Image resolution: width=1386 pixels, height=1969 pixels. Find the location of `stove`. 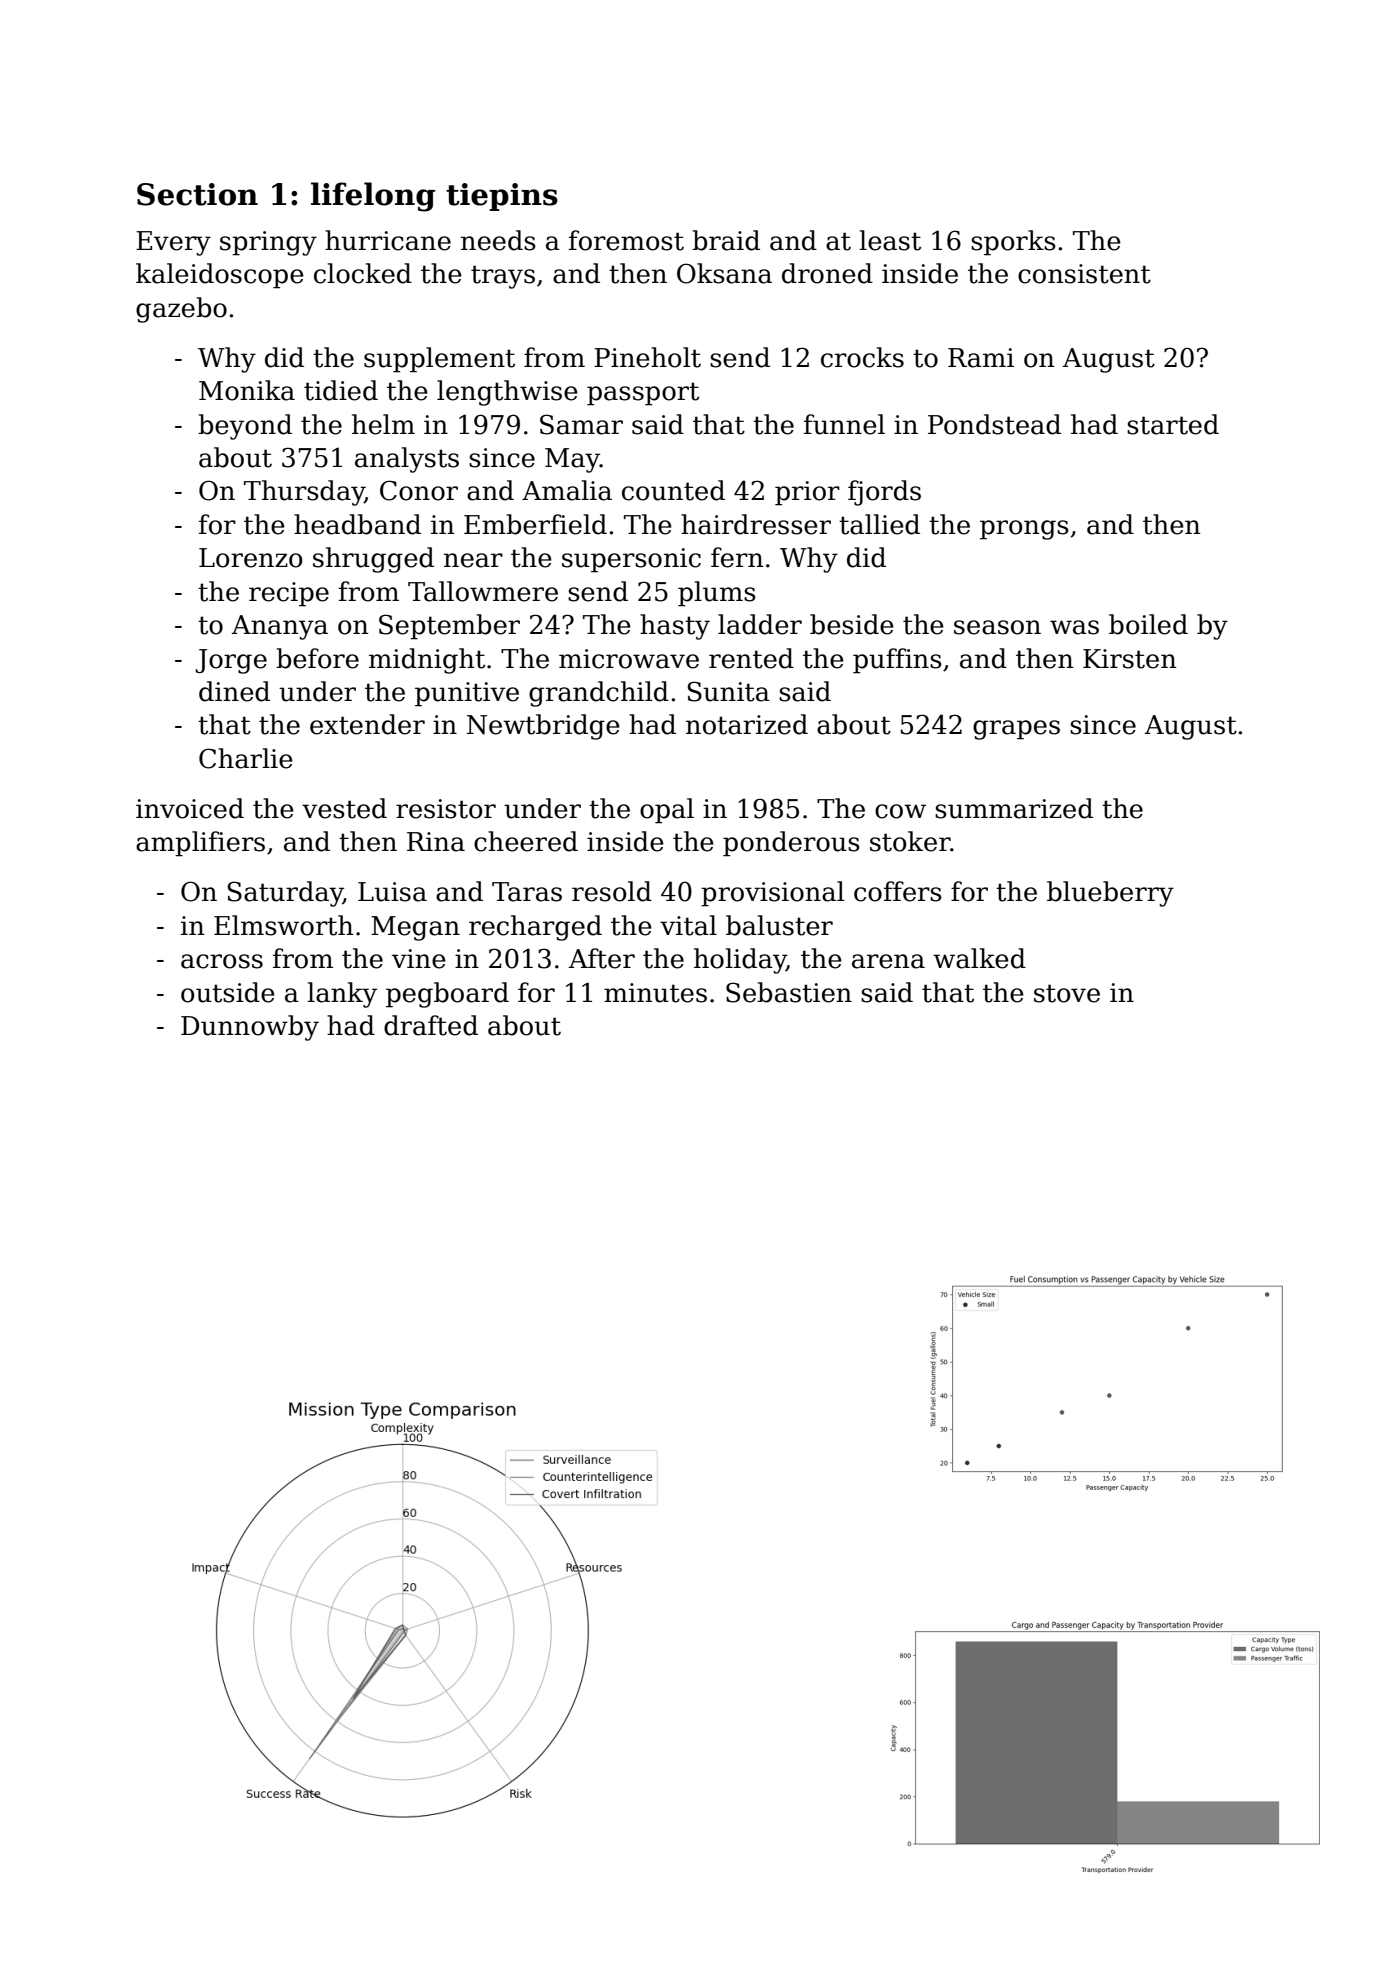

stove is located at coordinates (1067, 993).
